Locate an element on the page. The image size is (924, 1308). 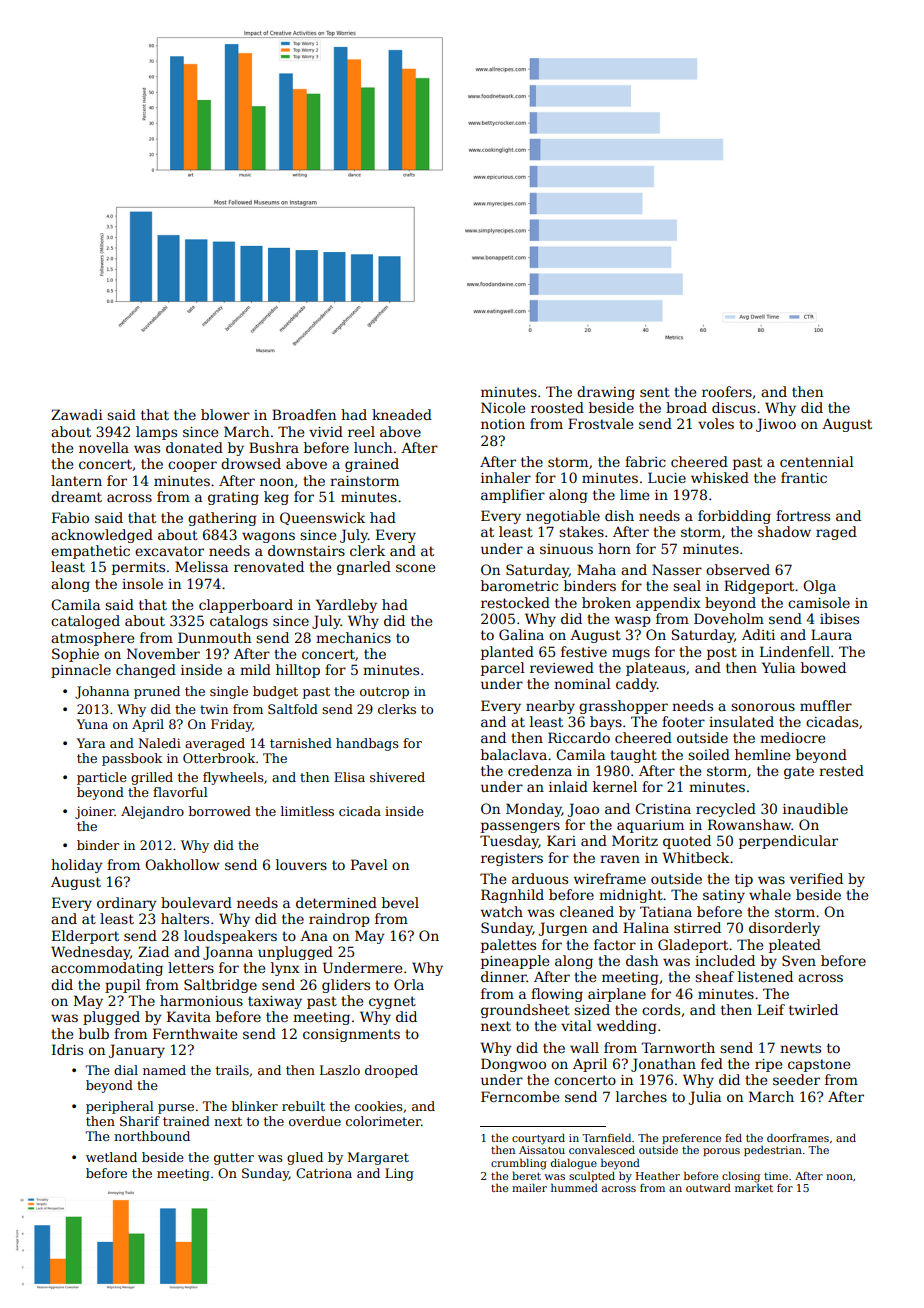
vivid is located at coordinates (326, 431).
